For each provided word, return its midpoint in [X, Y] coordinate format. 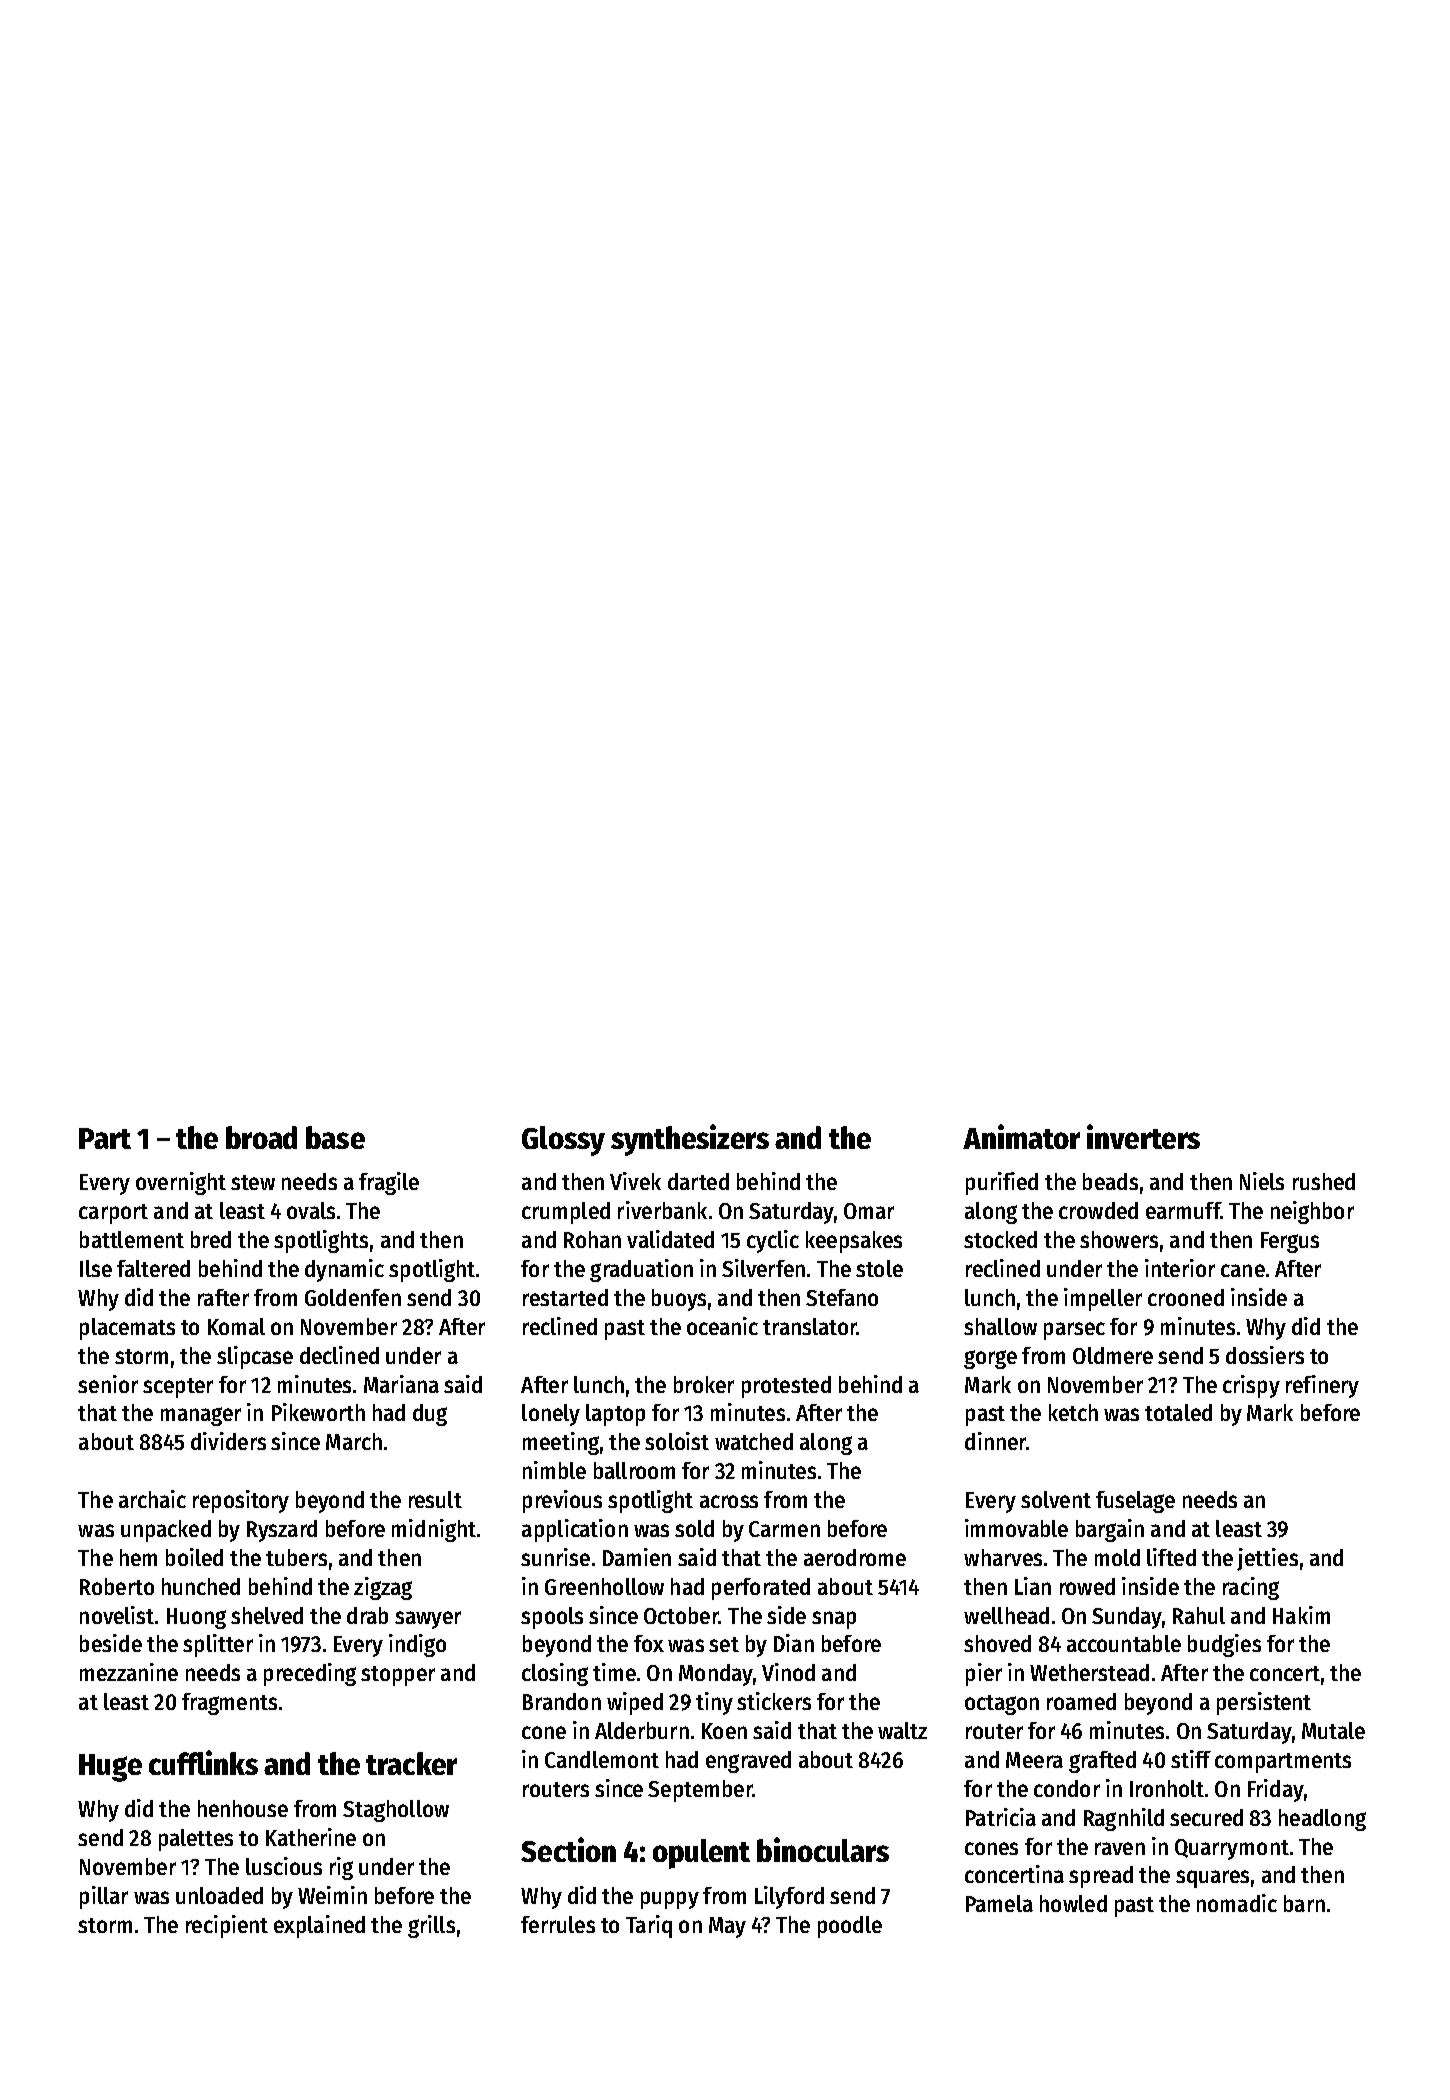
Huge [110, 1768]
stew [253, 1182]
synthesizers [690, 1140]
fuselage [1135, 1502]
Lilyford [789, 1897]
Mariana [401, 1384]
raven [1120, 1848]
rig [341, 1868]
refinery [1322, 1386]
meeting [561, 1443]
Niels [1262, 1181]
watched [754, 1441]
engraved [748, 1762]
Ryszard [282, 1531]
